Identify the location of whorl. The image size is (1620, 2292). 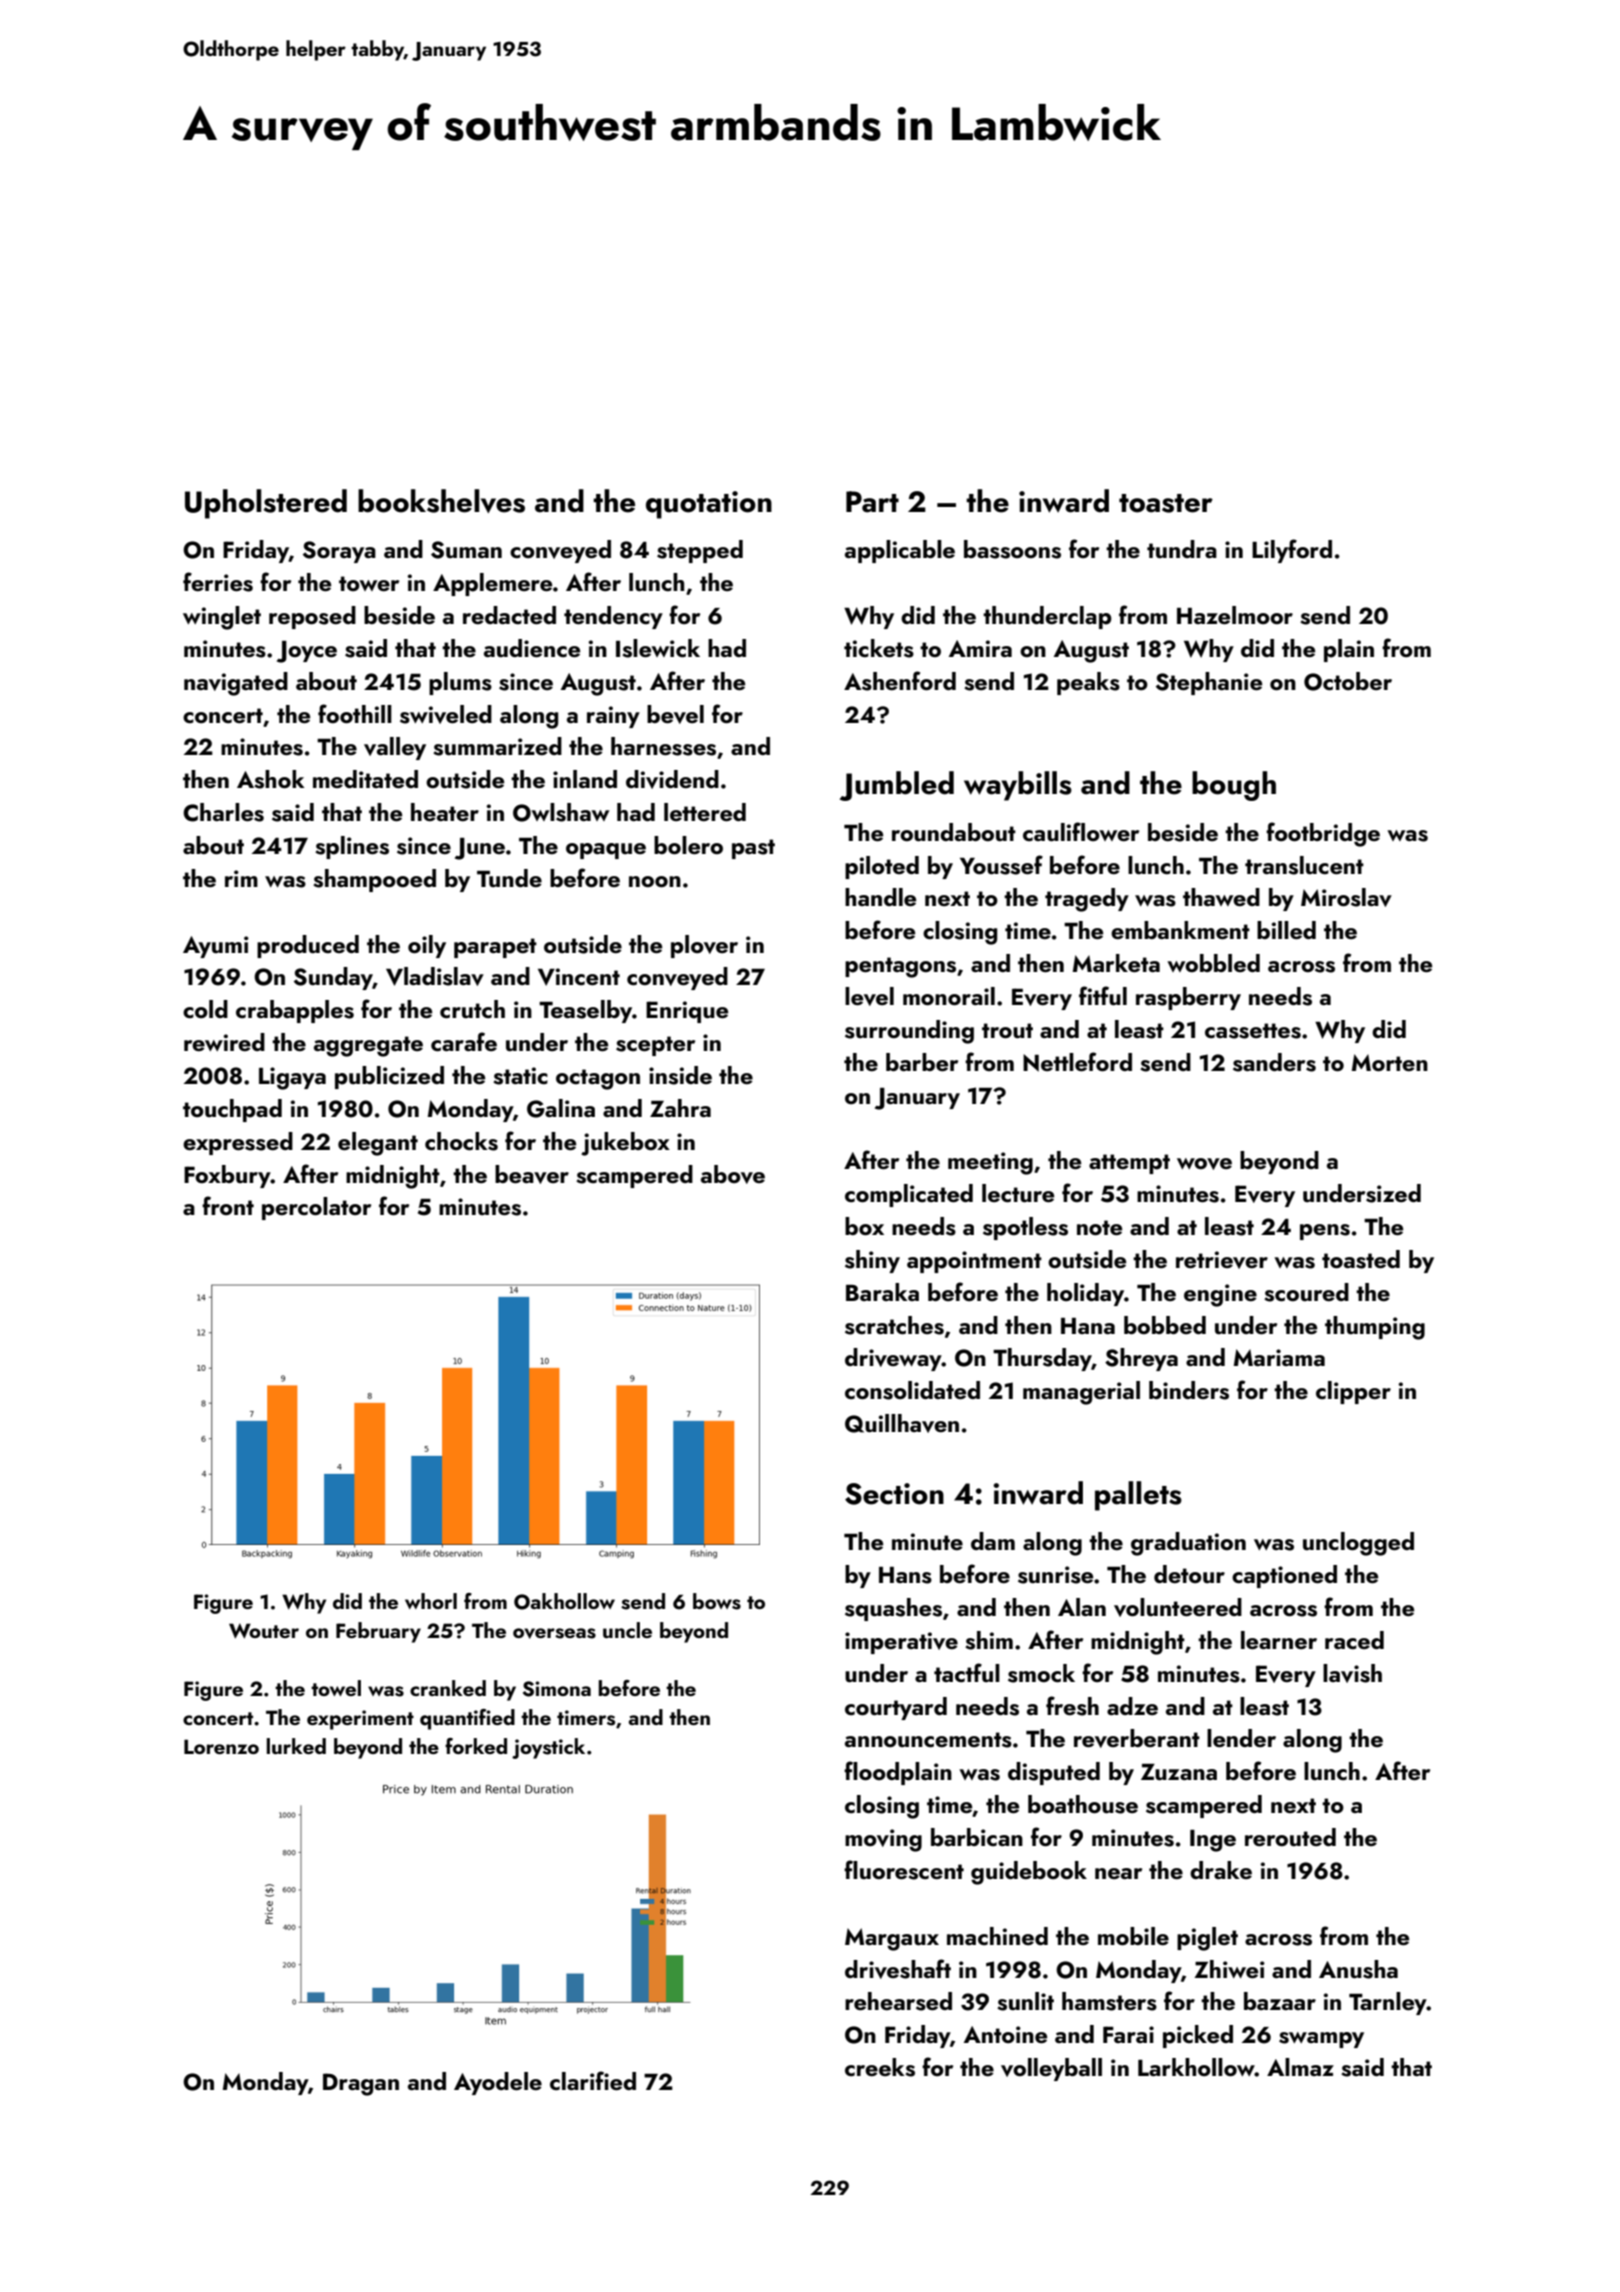
(431, 1601).
